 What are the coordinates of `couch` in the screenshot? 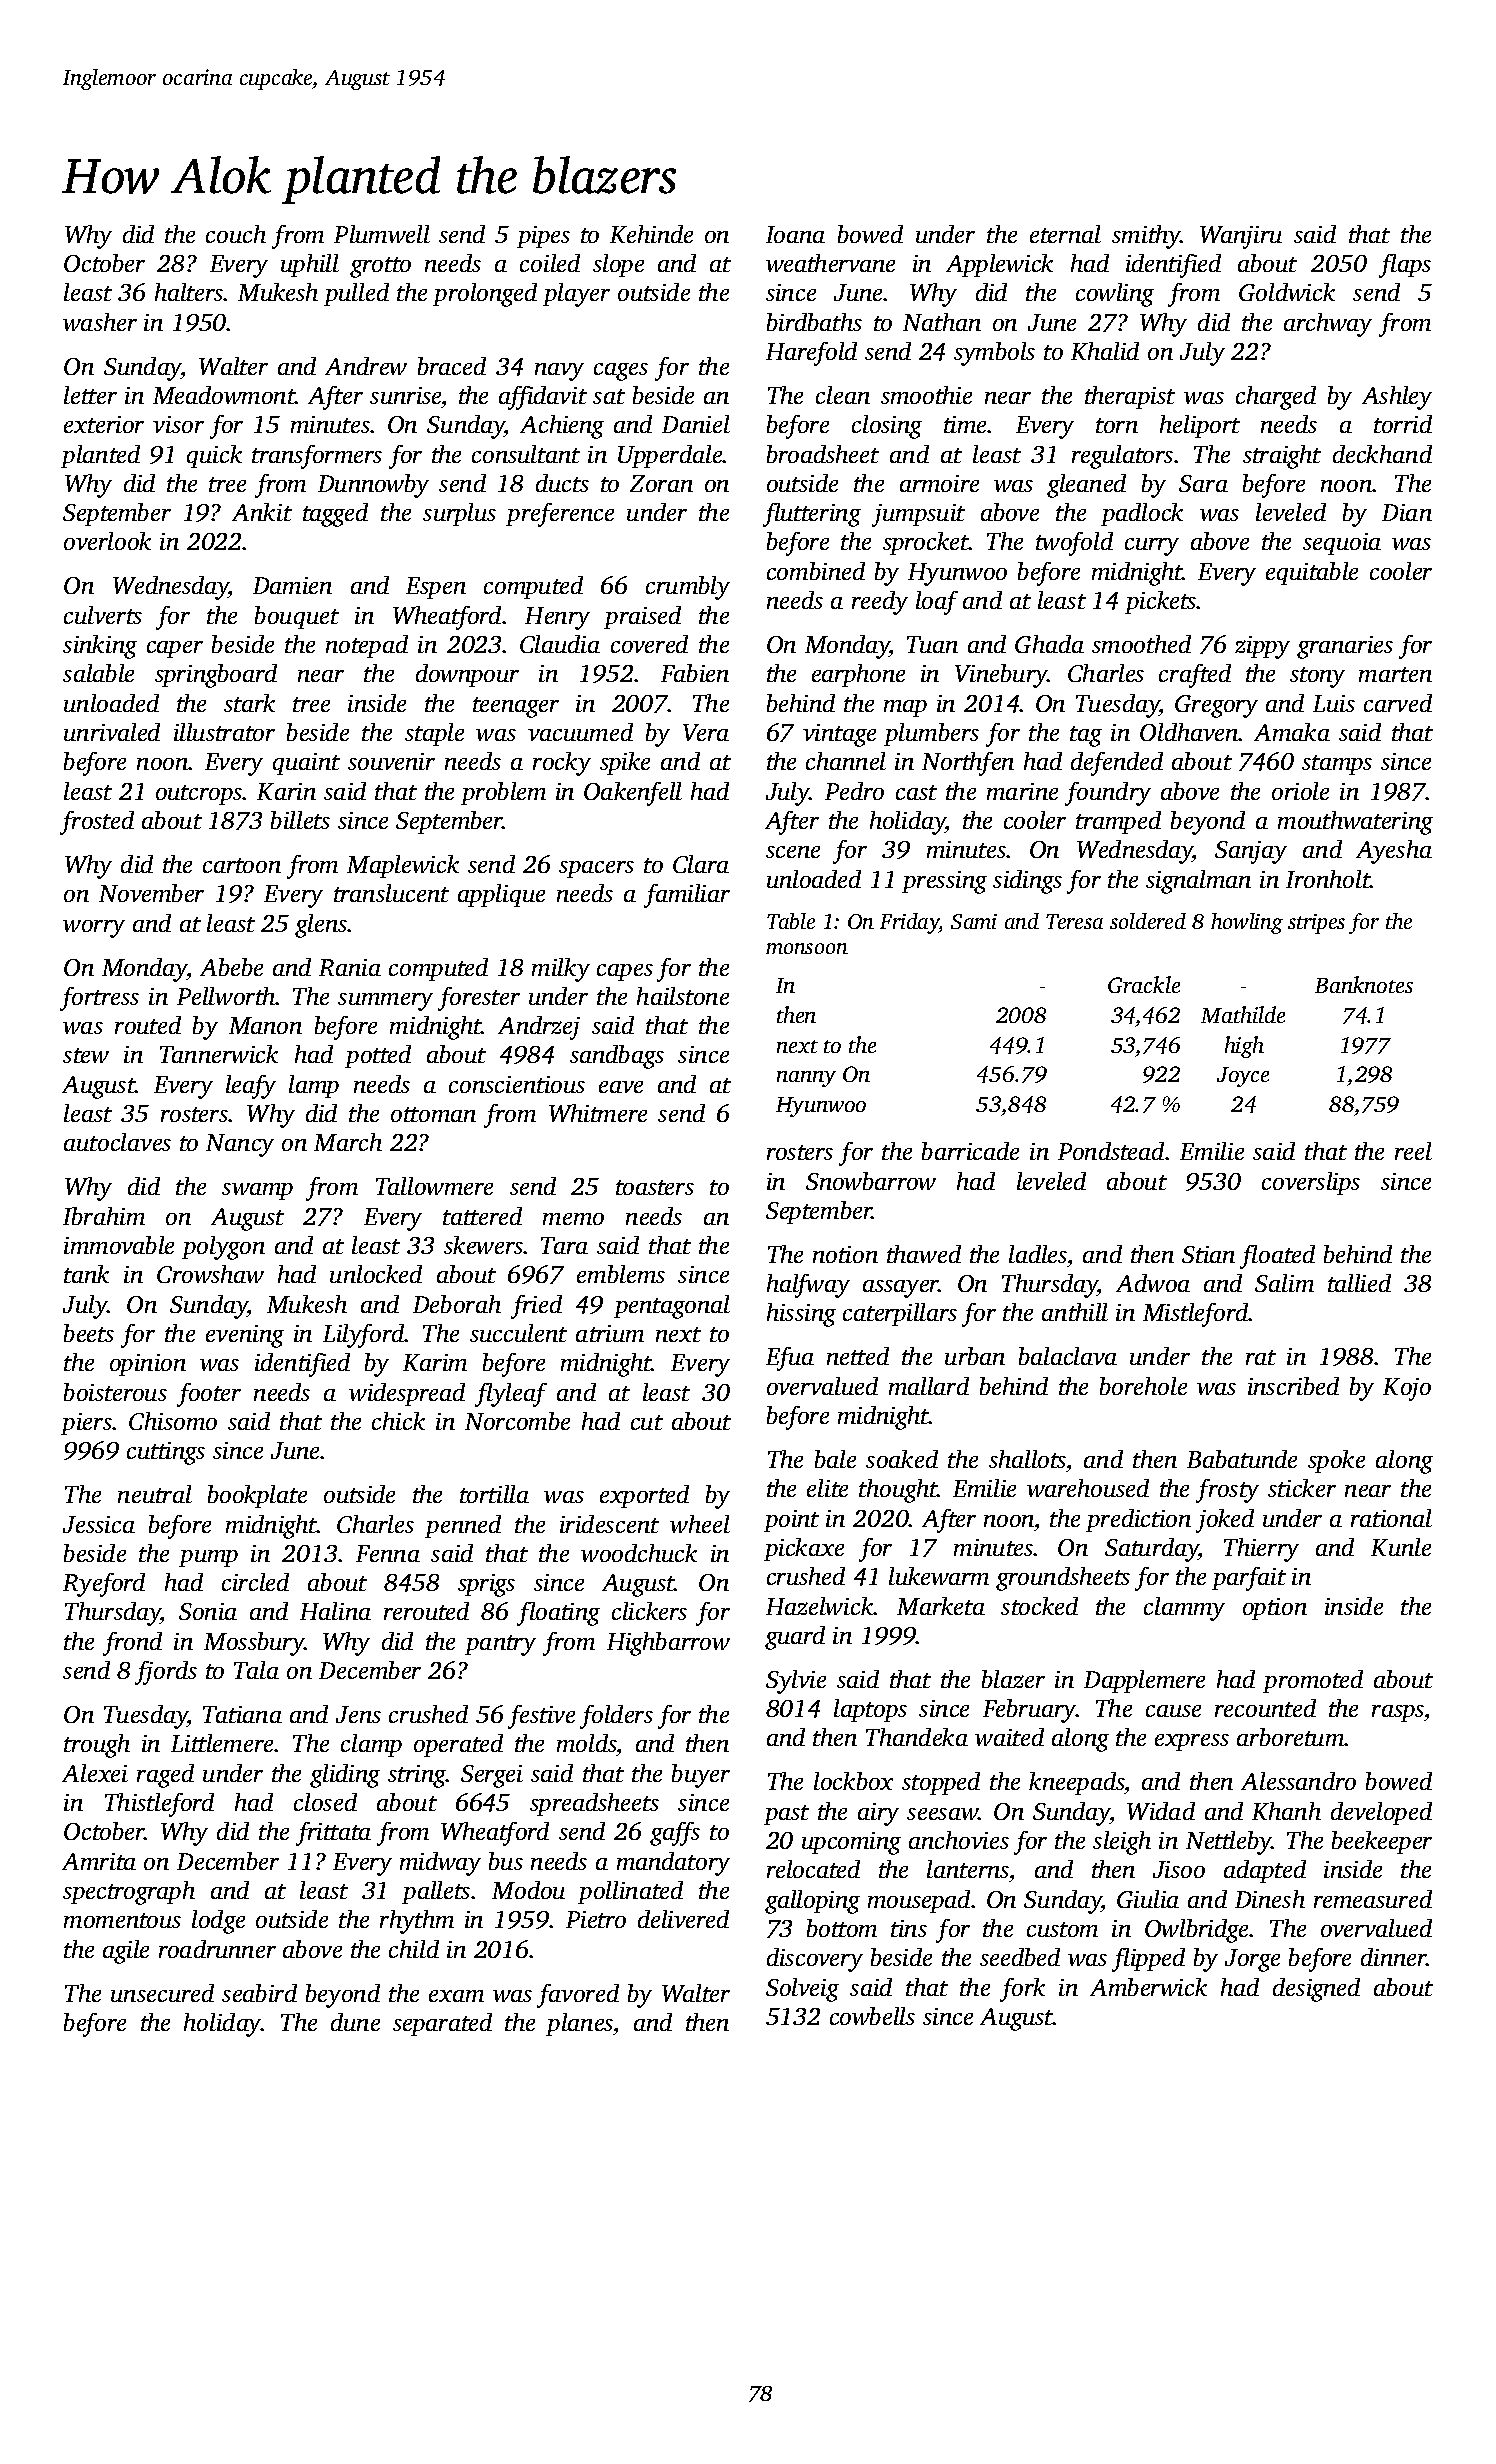 It's located at (236, 234).
